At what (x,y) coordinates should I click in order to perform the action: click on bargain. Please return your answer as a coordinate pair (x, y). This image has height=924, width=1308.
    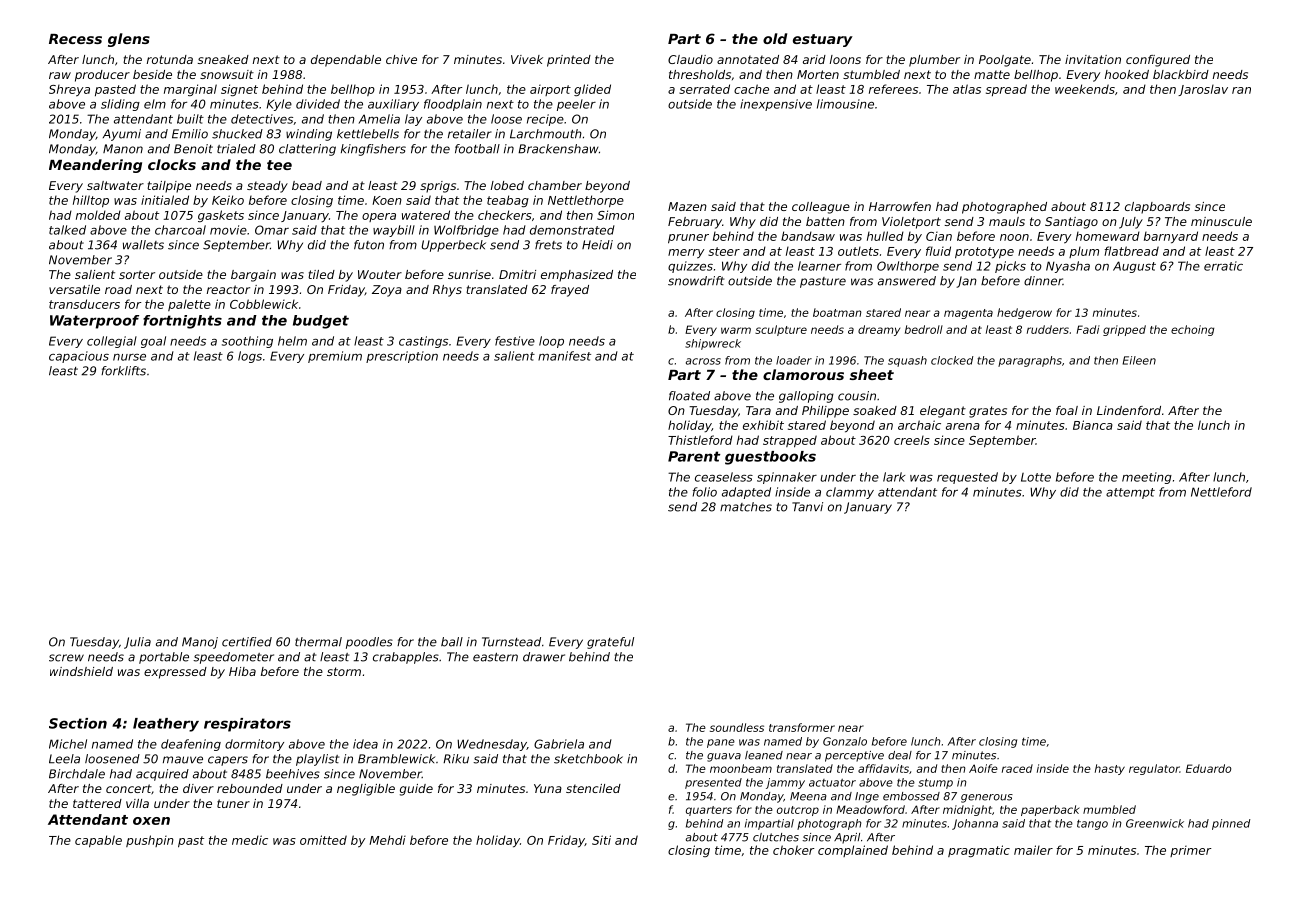
    Looking at the image, I should click on (253, 276).
